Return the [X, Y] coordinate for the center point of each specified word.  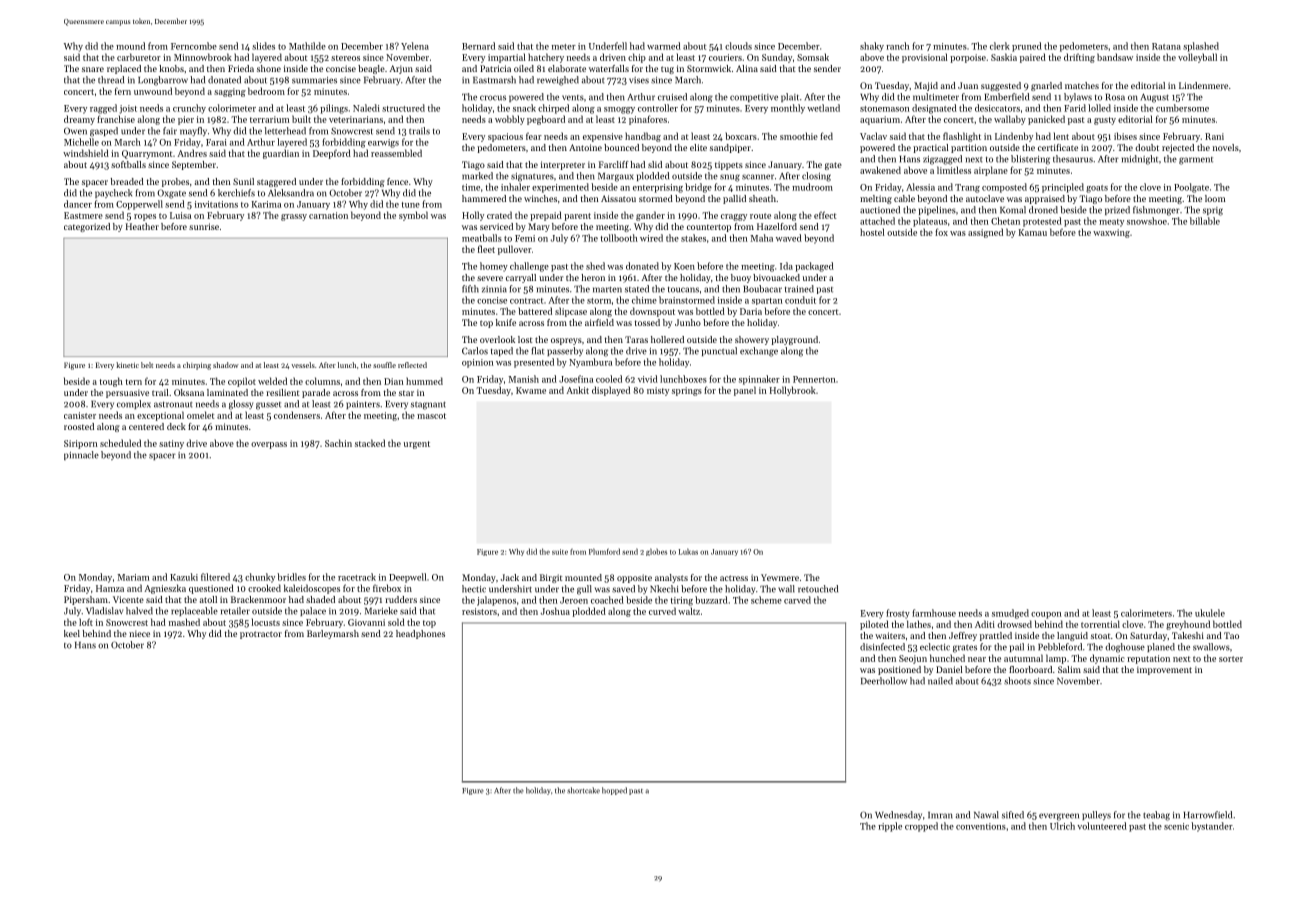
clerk [1000, 46]
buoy [741, 278]
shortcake [583, 790]
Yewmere [780, 577]
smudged [1010, 614]
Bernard [478, 46]
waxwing [1111, 233]
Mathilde [307, 46]
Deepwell [408, 578]
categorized [87, 227]
